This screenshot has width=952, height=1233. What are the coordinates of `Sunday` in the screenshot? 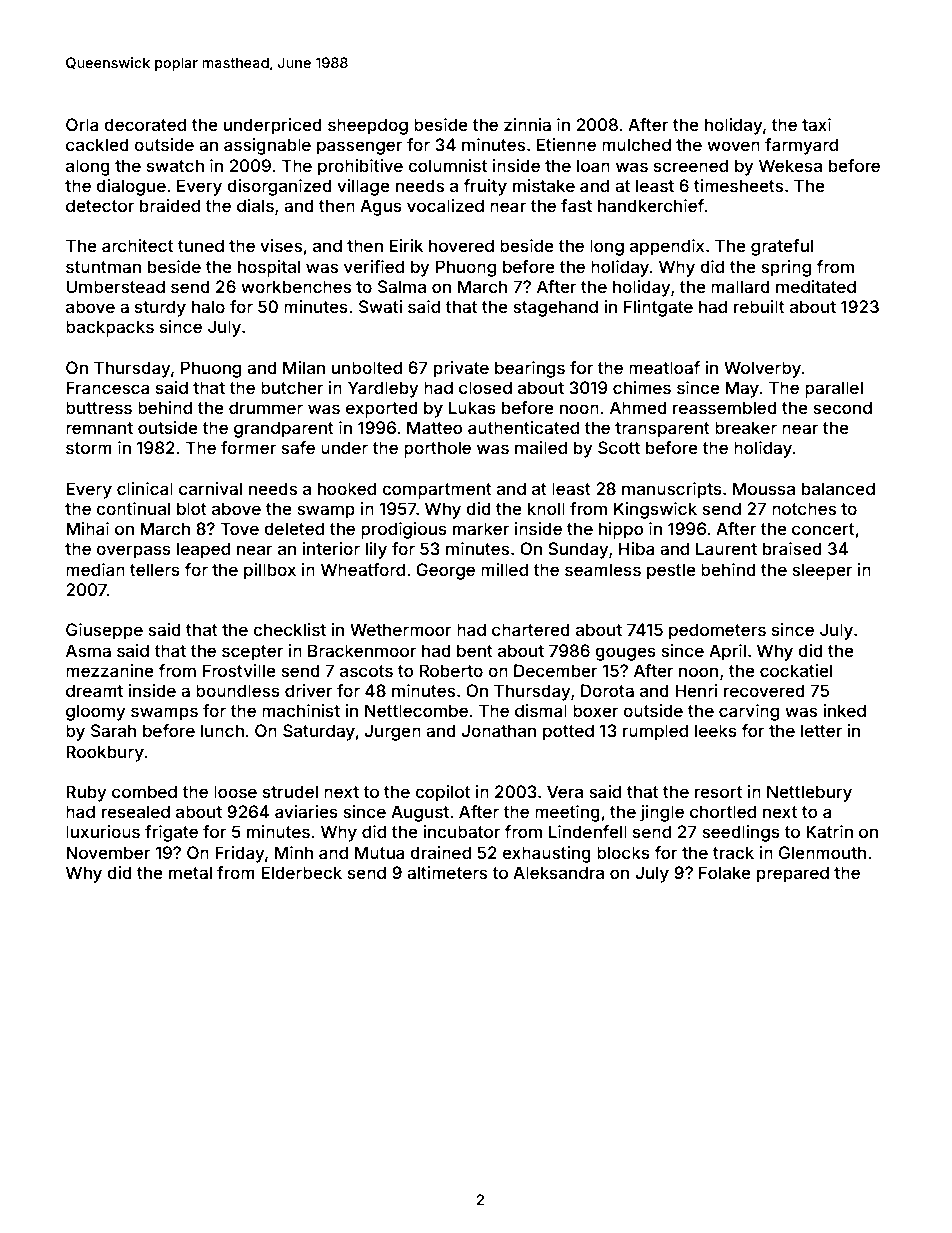 It's located at (578, 550).
